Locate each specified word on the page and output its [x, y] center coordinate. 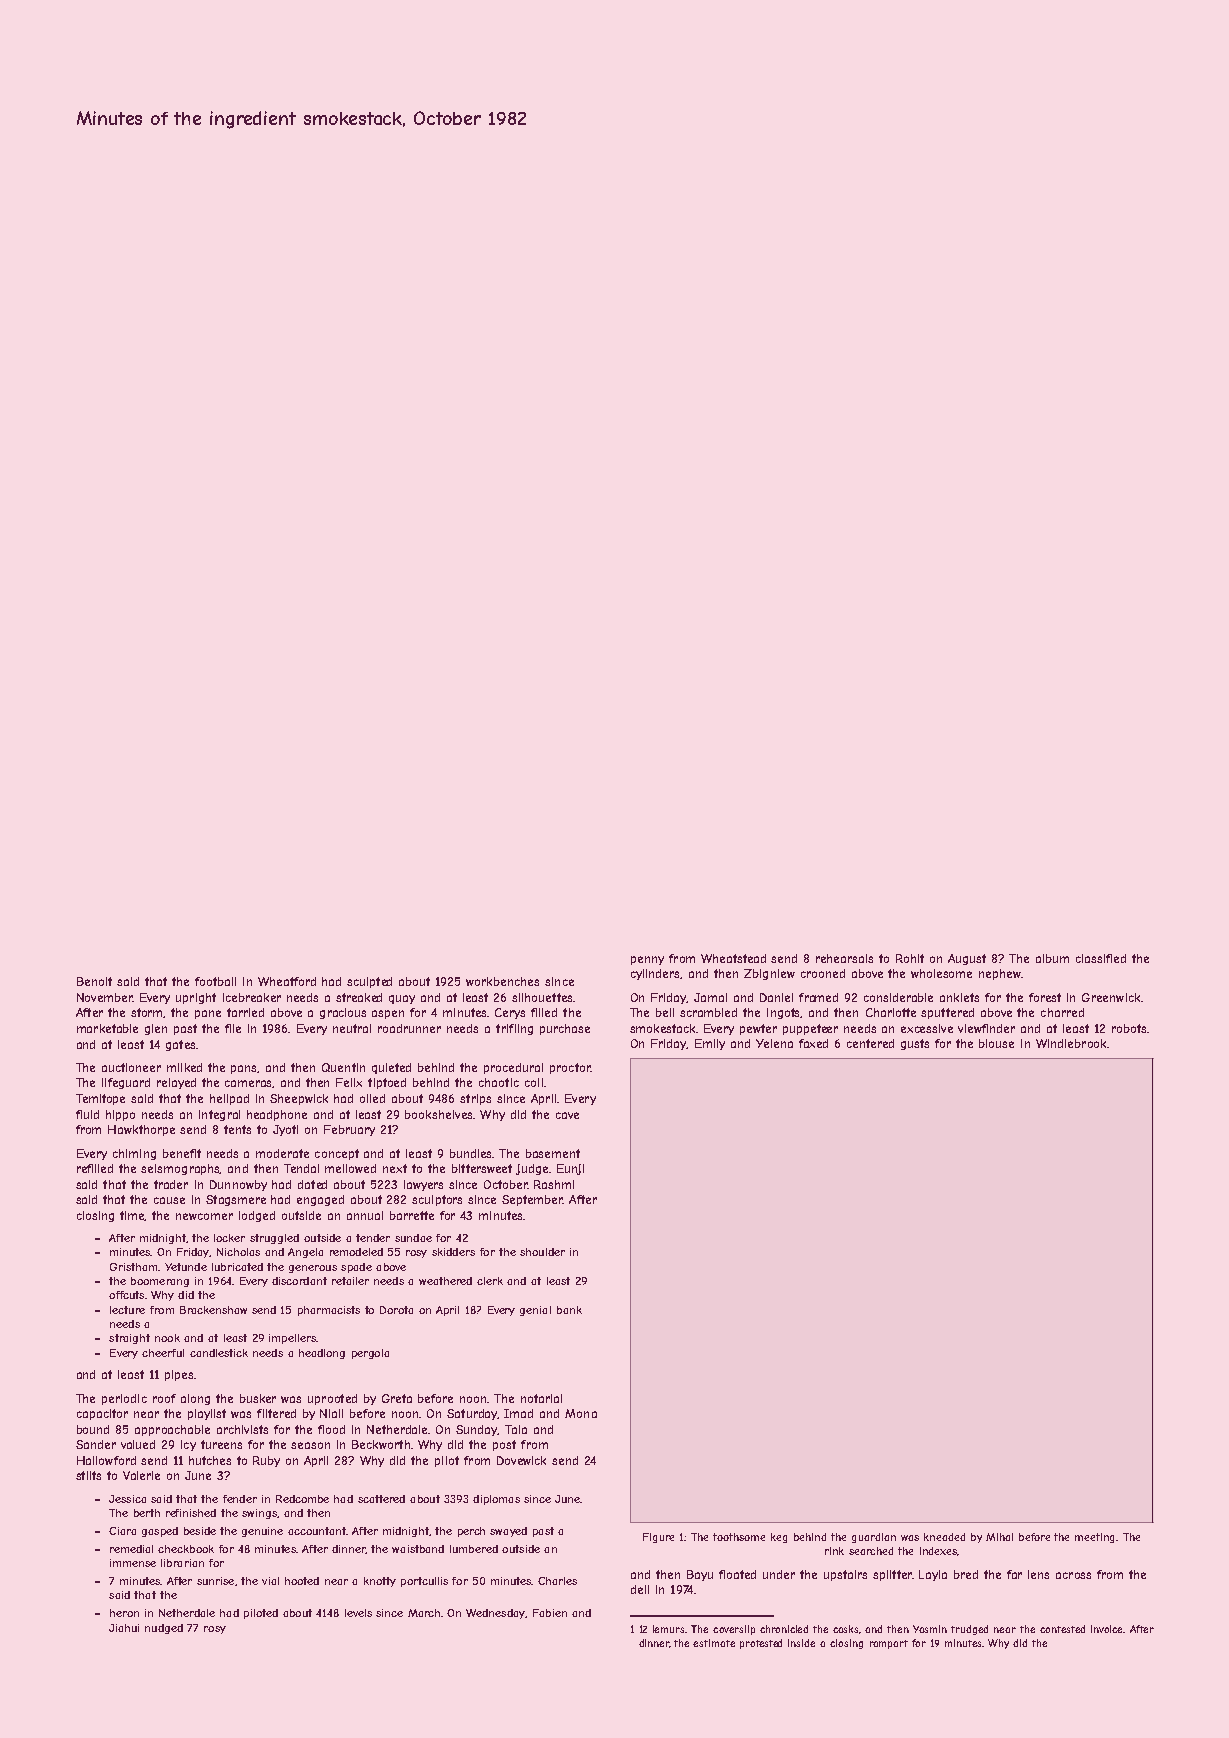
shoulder [542, 1252]
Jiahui [124, 1628]
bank [569, 1310]
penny [647, 960]
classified [1101, 958]
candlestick [219, 1353]
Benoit [94, 981]
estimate [714, 1643]
